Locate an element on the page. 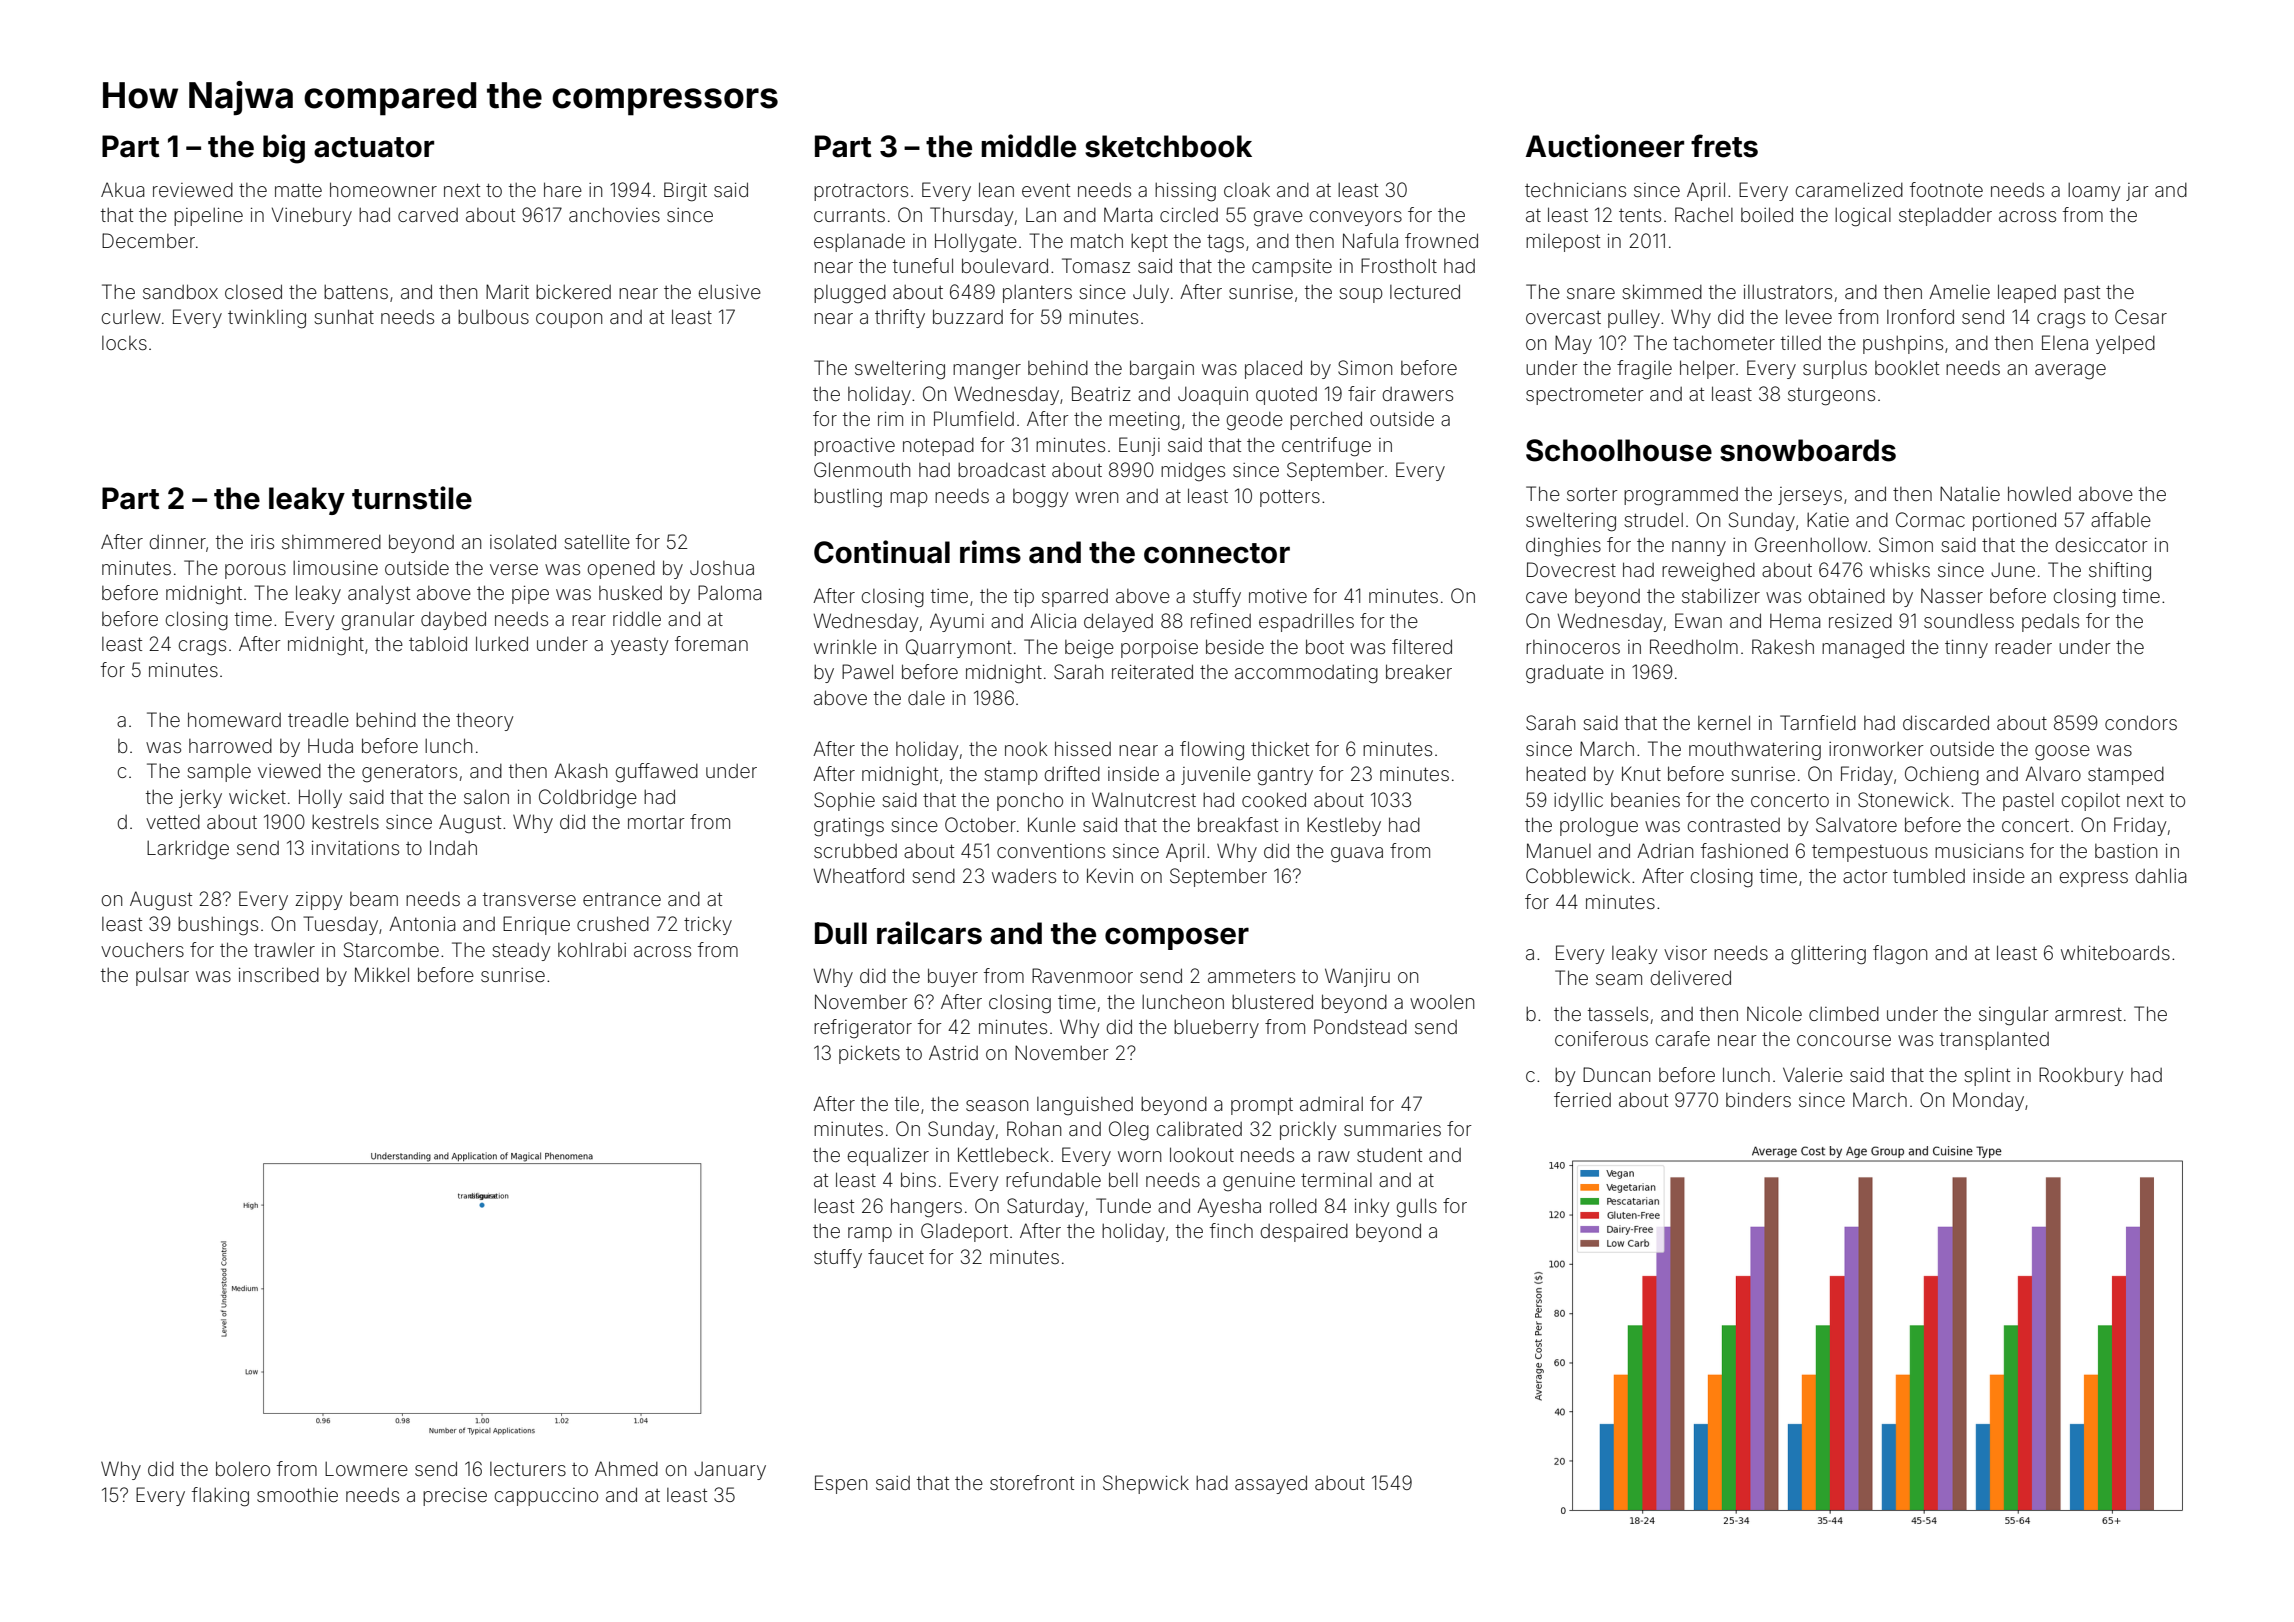  flaking is located at coordinates (220, 1497).
